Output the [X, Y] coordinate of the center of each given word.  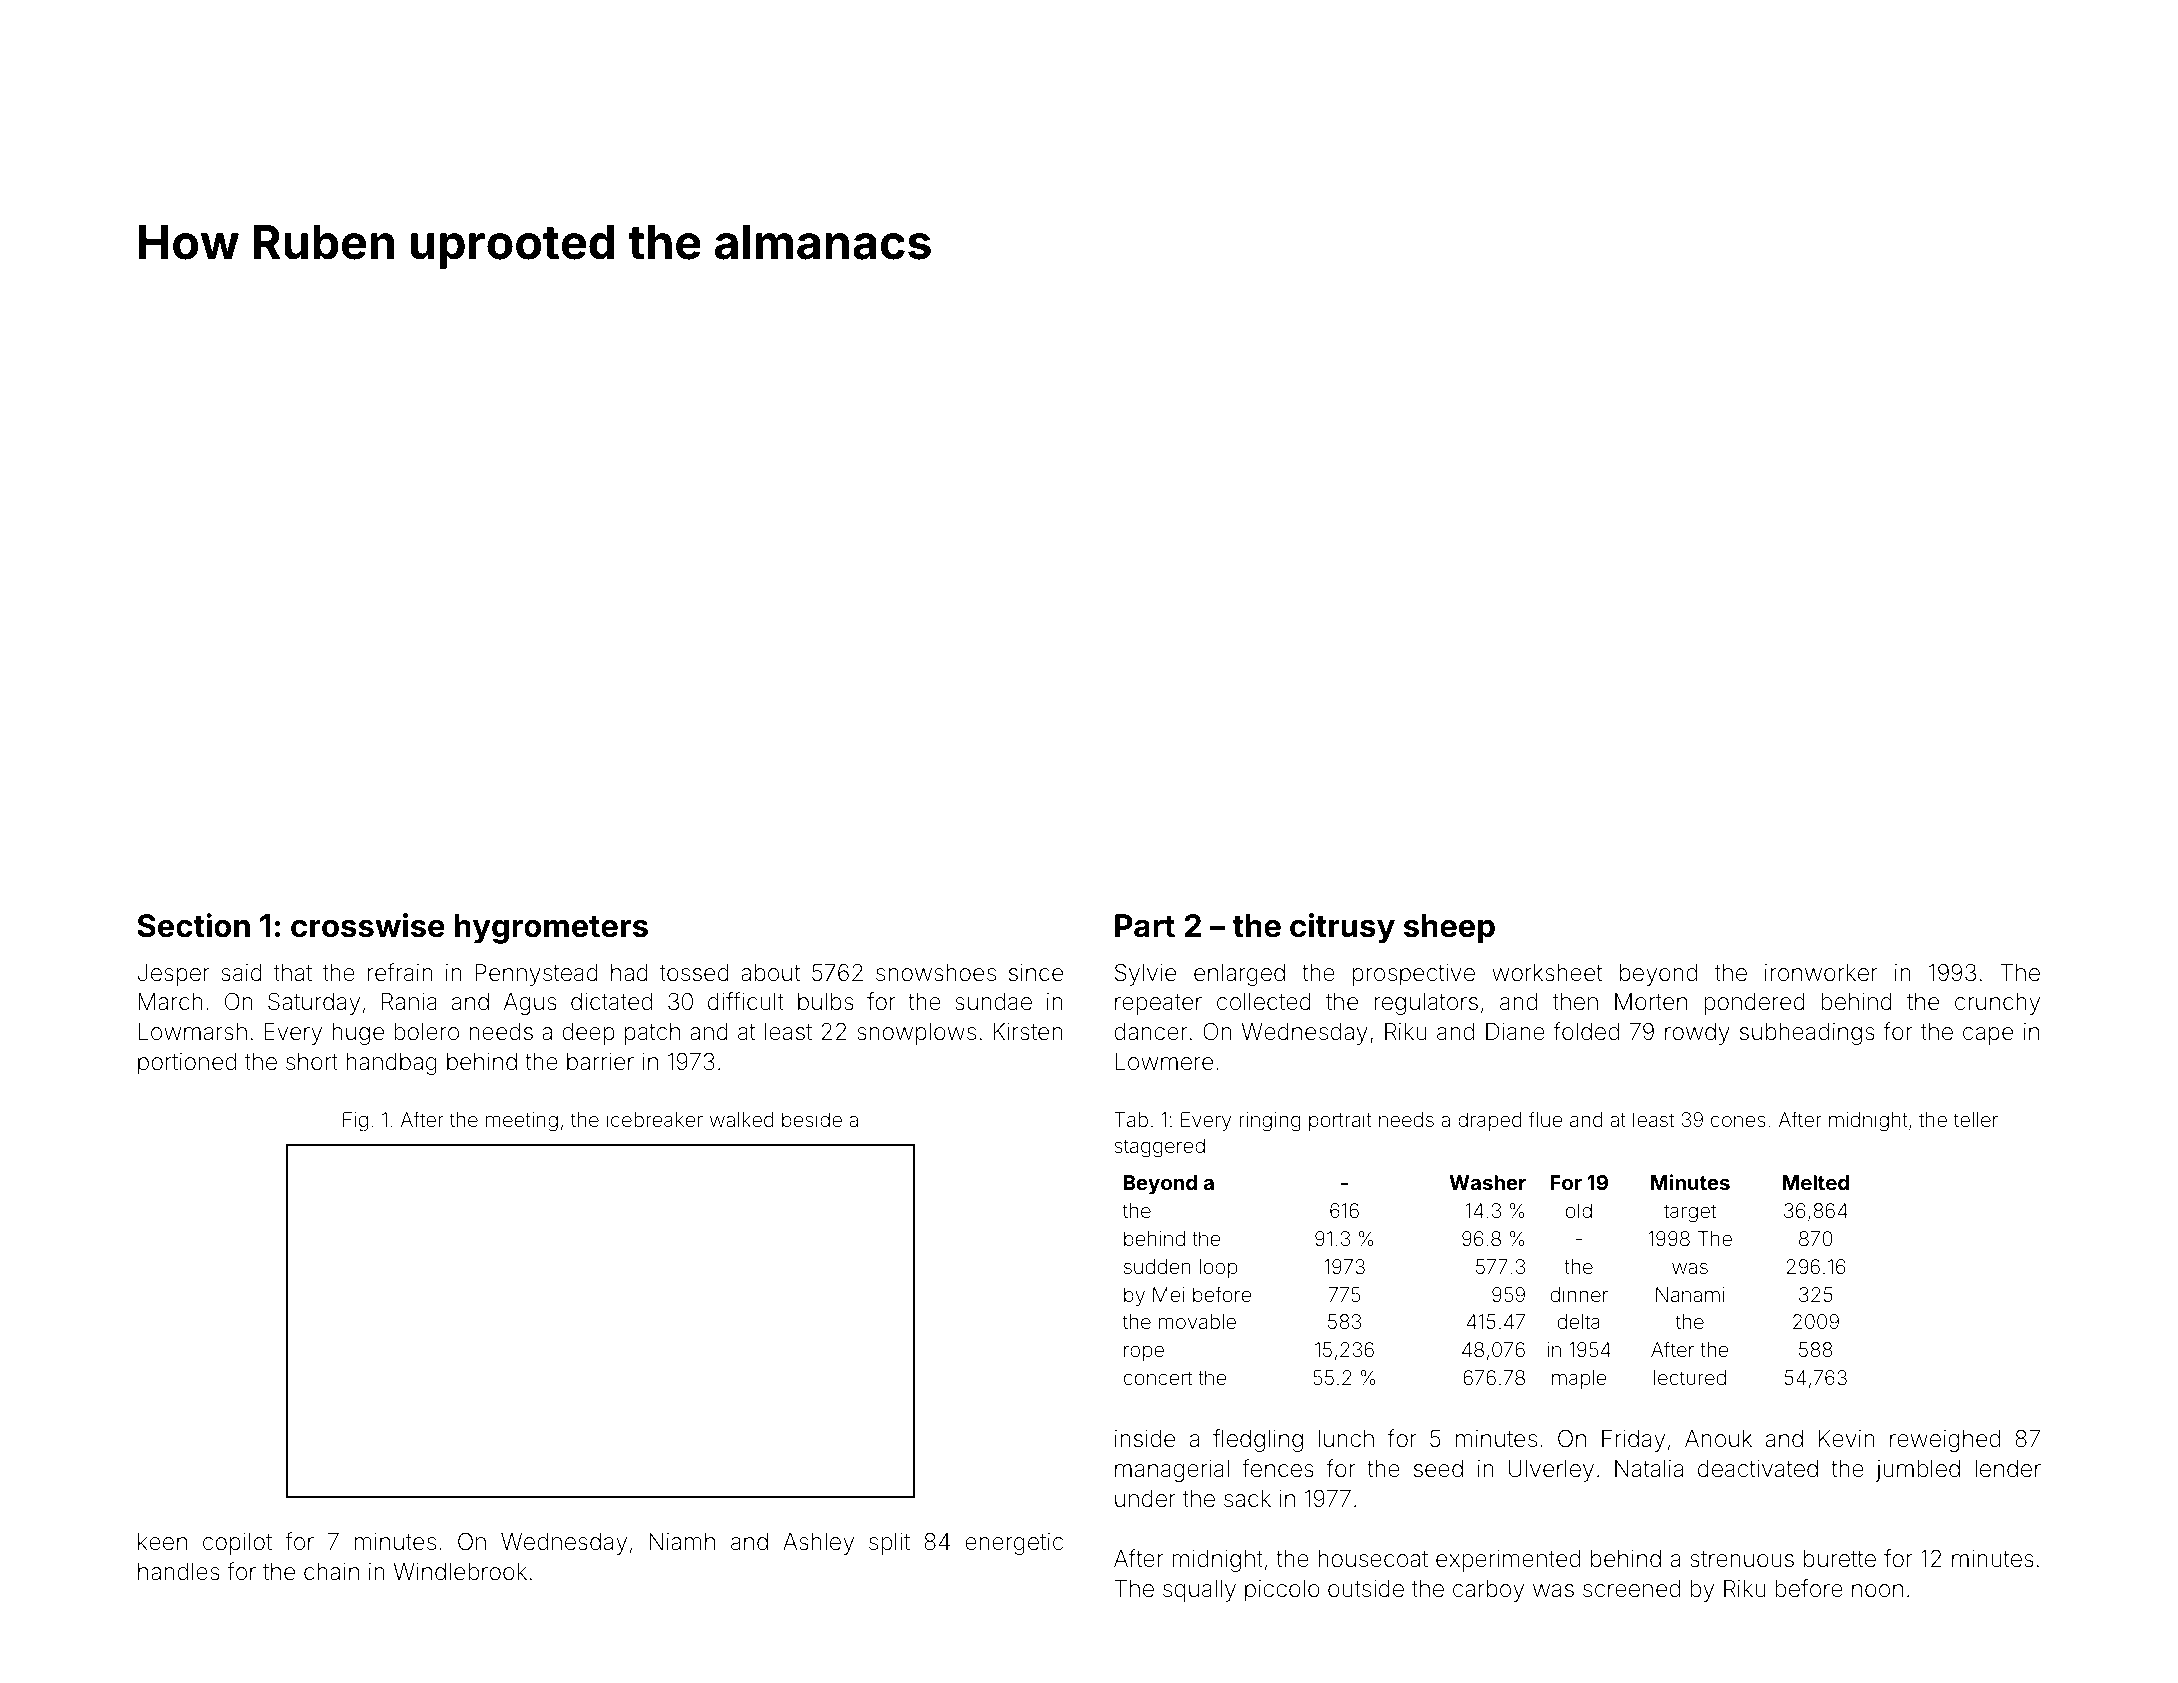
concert [1158, 1378]
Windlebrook [460, 1572]
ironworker [1821, 973]
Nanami [1690, 1294]
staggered [1160, 1148]
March [170, 1002]
